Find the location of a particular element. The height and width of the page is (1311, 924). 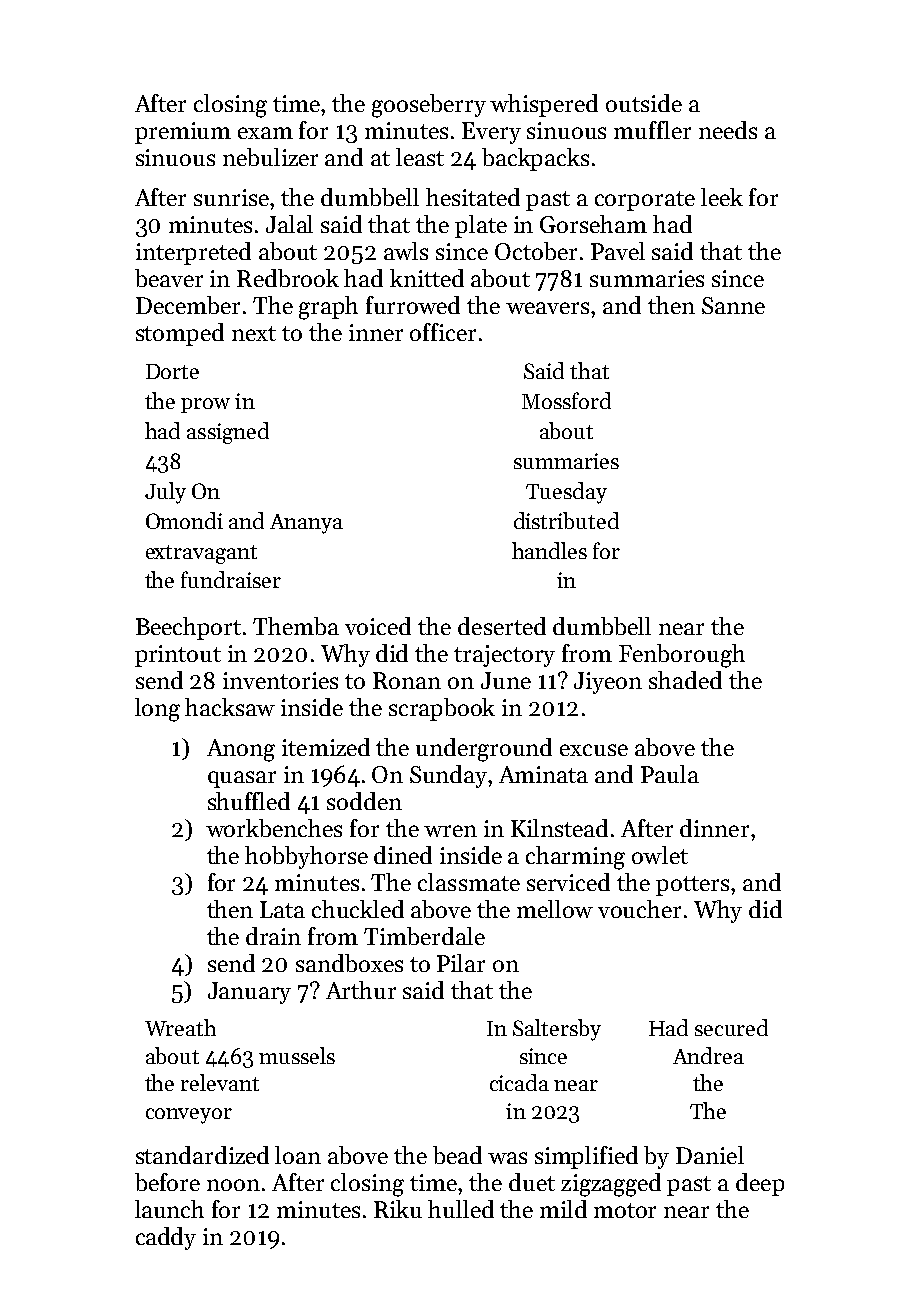

distributed is located at coordinates (566, 520).
